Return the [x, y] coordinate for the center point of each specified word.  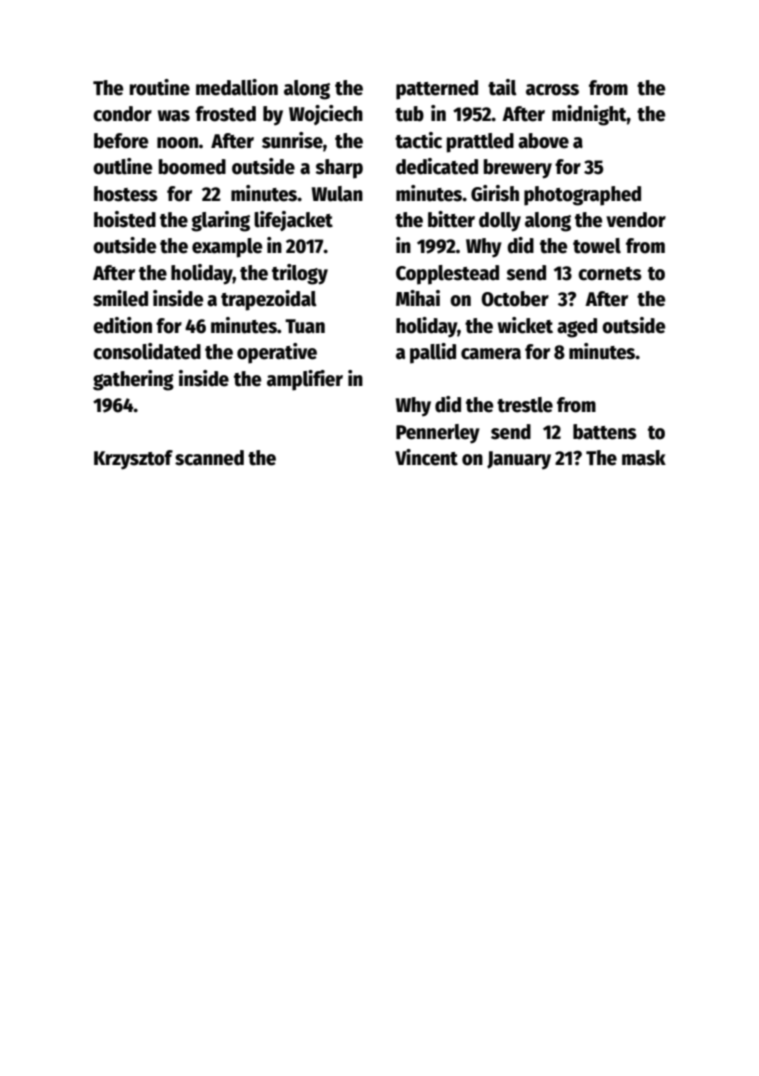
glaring [220, 221]
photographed [582, 196]
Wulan [337, 194]
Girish [495, 193]
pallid [433, 353]
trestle [525, 405]
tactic [418, 140]
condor [122, 114]
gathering [133, 380]
